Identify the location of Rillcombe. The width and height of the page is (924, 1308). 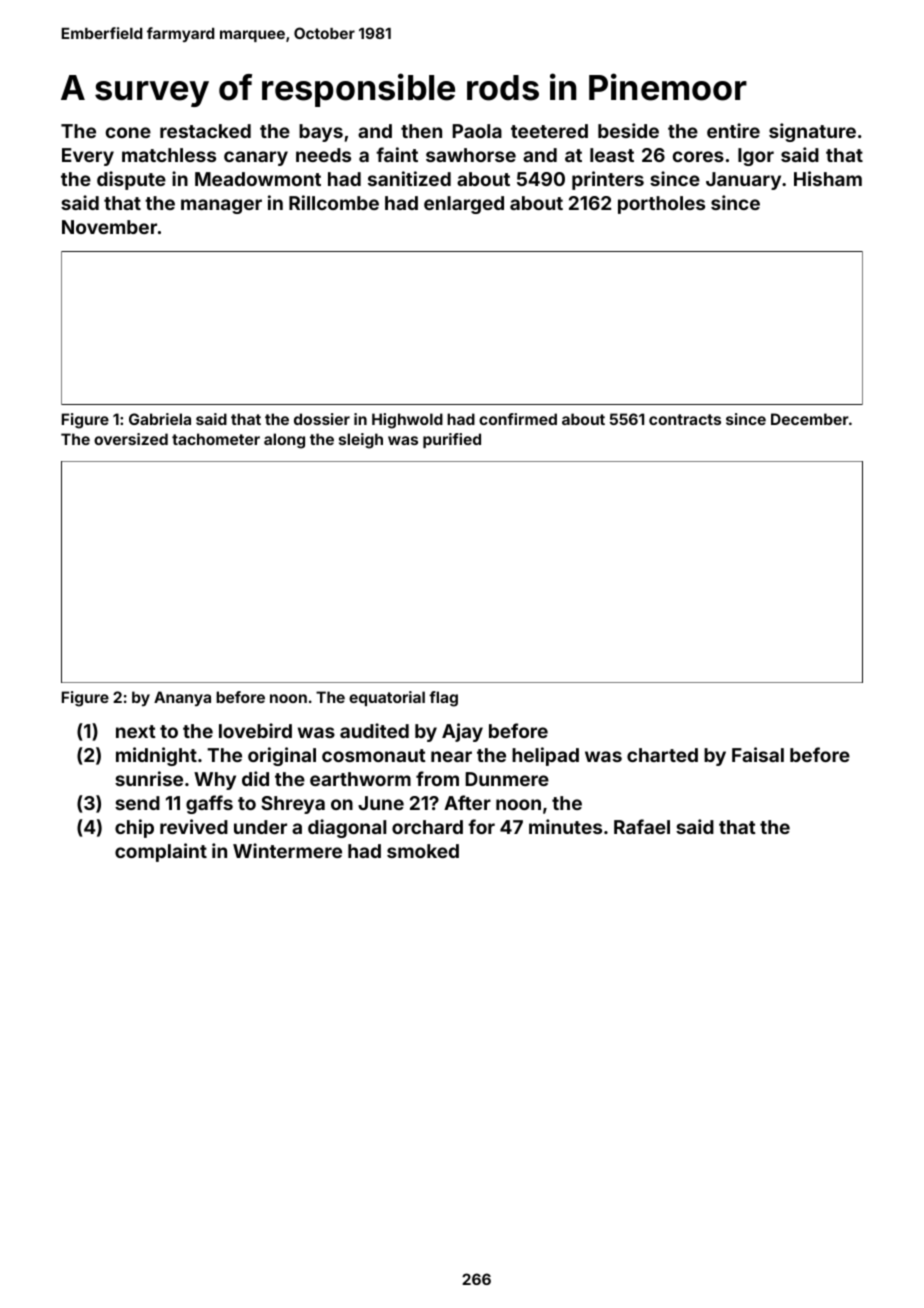
(334, 202).
